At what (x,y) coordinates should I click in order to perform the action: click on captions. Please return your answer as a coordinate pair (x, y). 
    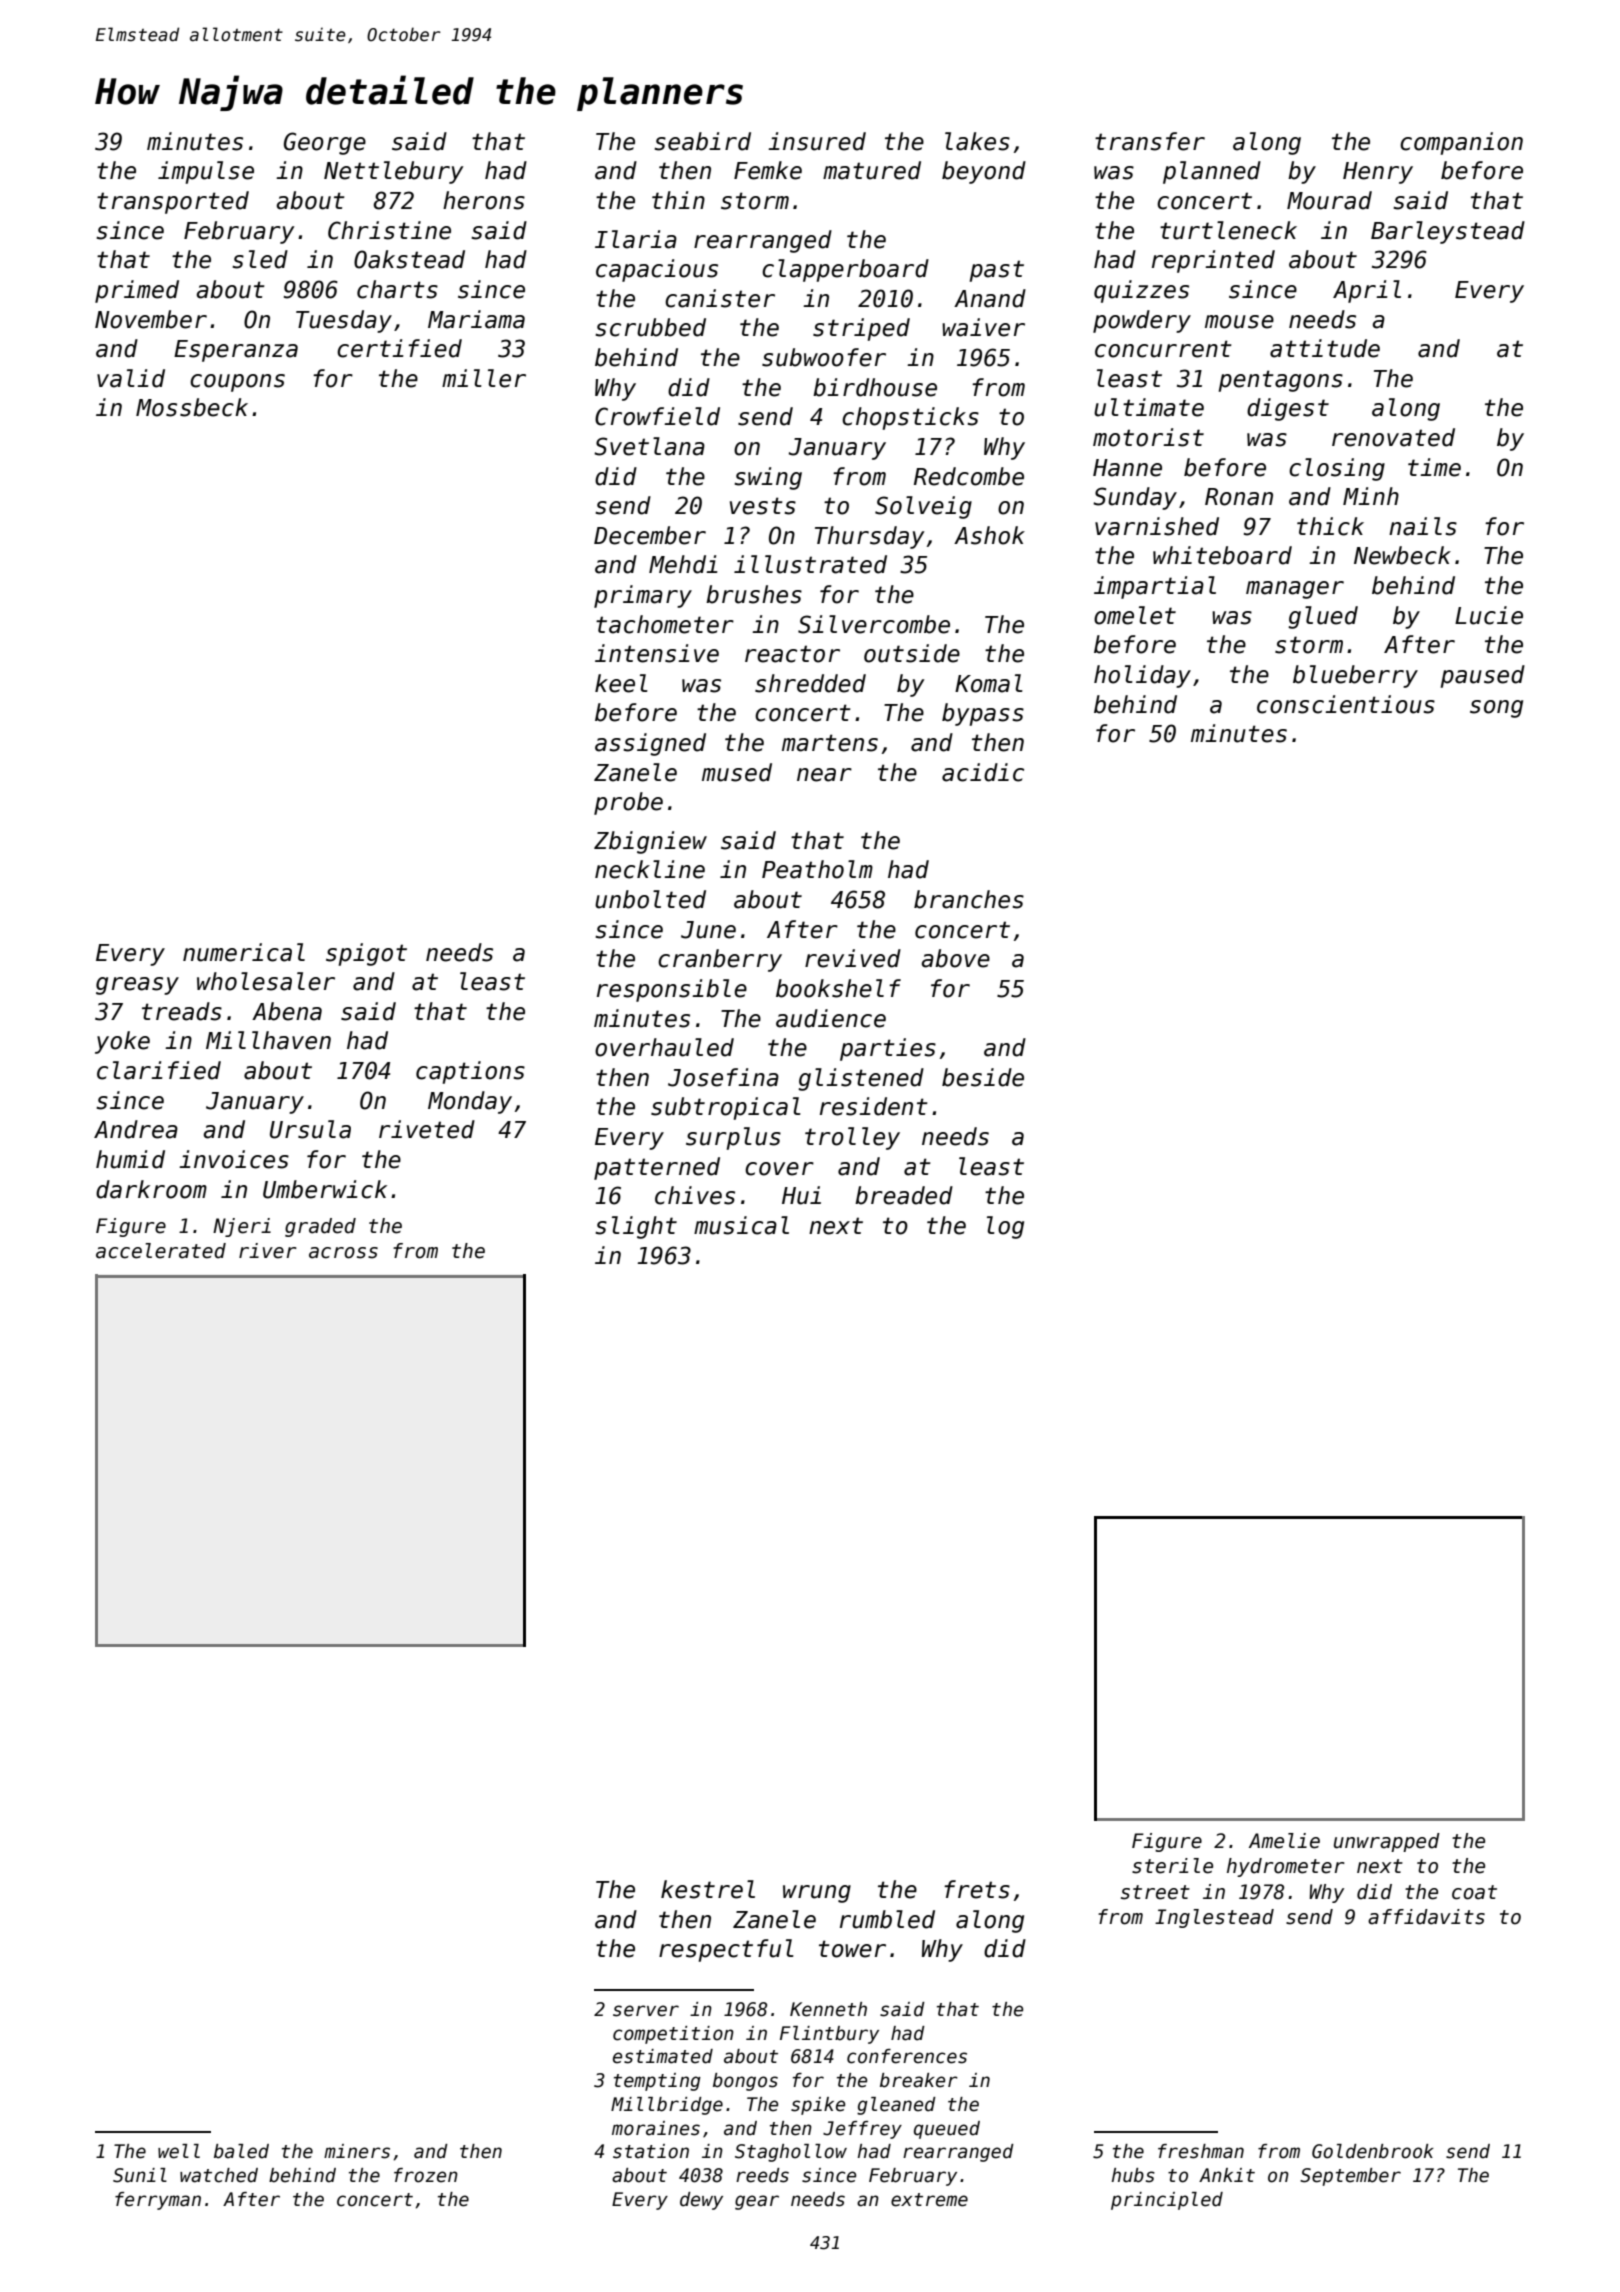
    Looking at the image, I should click on (470, 1072).
